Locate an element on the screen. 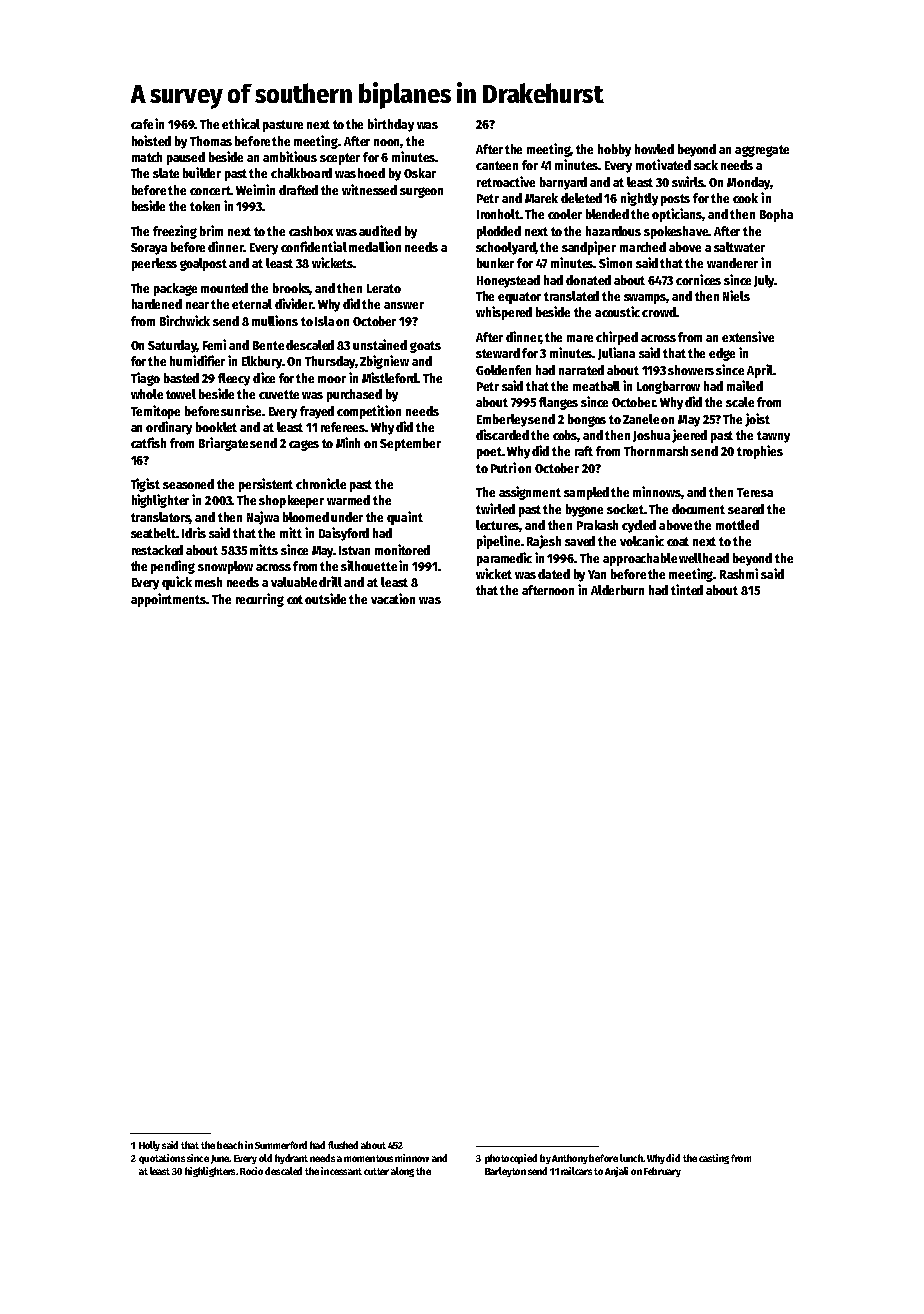 The height and width of the screenshot is (1314, 924). Rajesh is located at coordinates (544, 542).
